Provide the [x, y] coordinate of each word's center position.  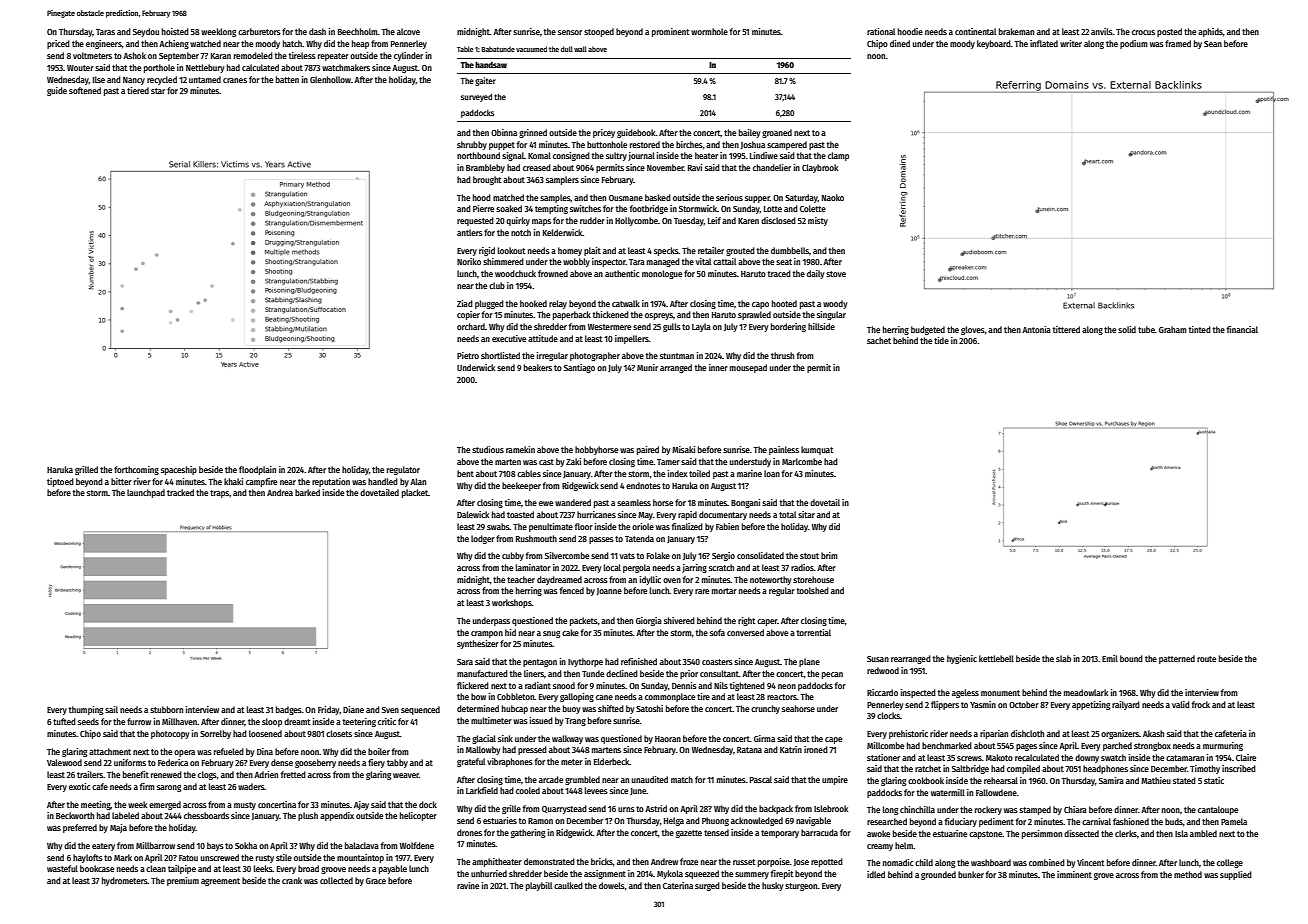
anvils [1102, 31]
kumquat [817, 450]
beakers [538, 367]
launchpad [146, 493]
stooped [599, 32]
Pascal [761, 779]
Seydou [146, 32]
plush [308, 816]
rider [939, 733]
